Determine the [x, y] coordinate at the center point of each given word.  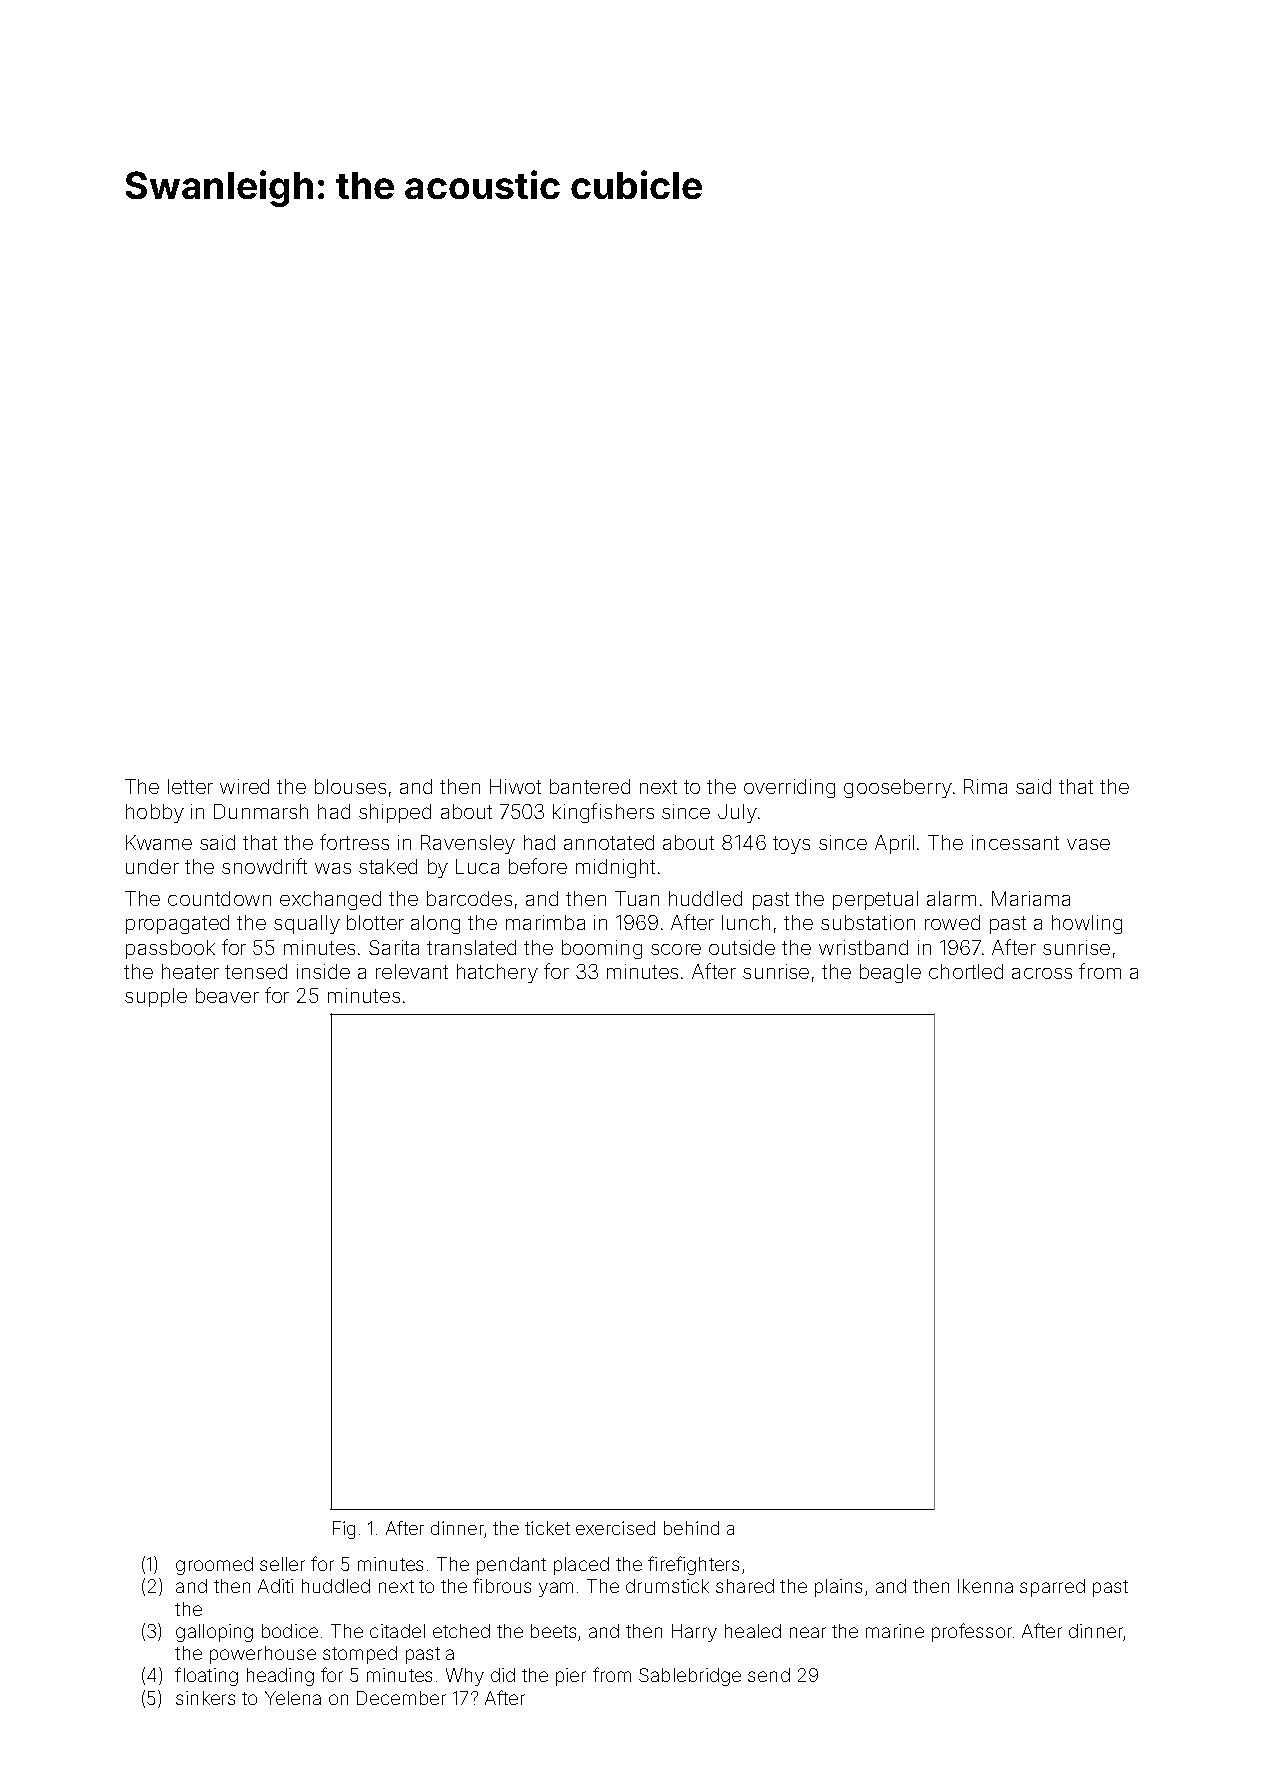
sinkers [205, 1698]
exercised [615, 1528]
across [1042, 973]
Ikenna [985, 1586]
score [676, 949]
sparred [1052, 1588]
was [333, 868]
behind [691, 1528]
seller [282, 1564]
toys [791, 845]
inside [323, 971]
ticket [547, 1528]
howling [1087, 924]
